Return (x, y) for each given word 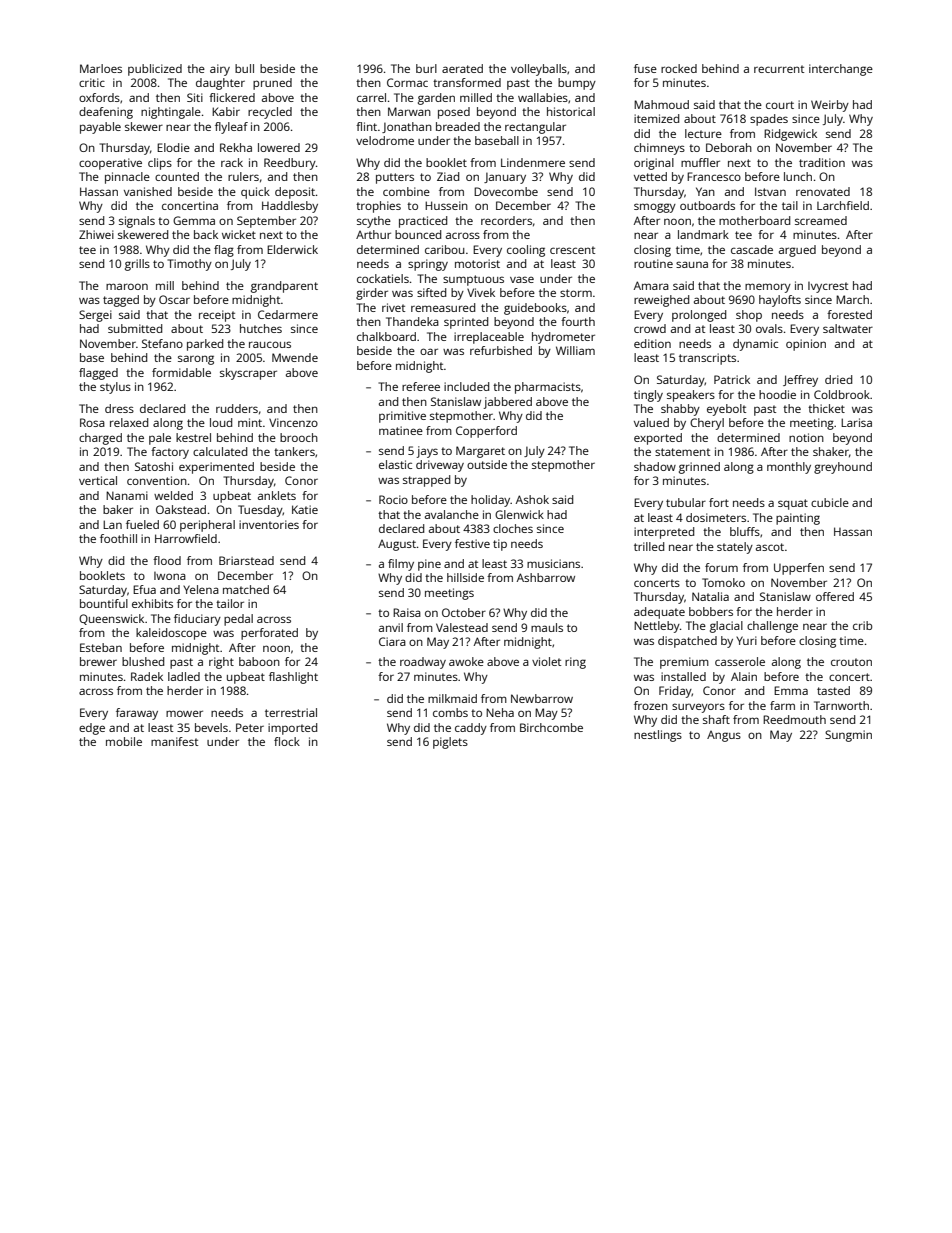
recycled (270, 113)
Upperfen (799, 569)
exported (658, 439)
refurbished (501, 350)
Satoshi (154, 466)
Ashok (532, 499)
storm (576, 293)
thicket (826, 408)
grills (137, 265)
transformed (467, 82)
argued (797, 251)
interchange (841, 70)
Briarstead (246, 560)
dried (838, 379)
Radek (147, 676)
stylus (115, 388)
